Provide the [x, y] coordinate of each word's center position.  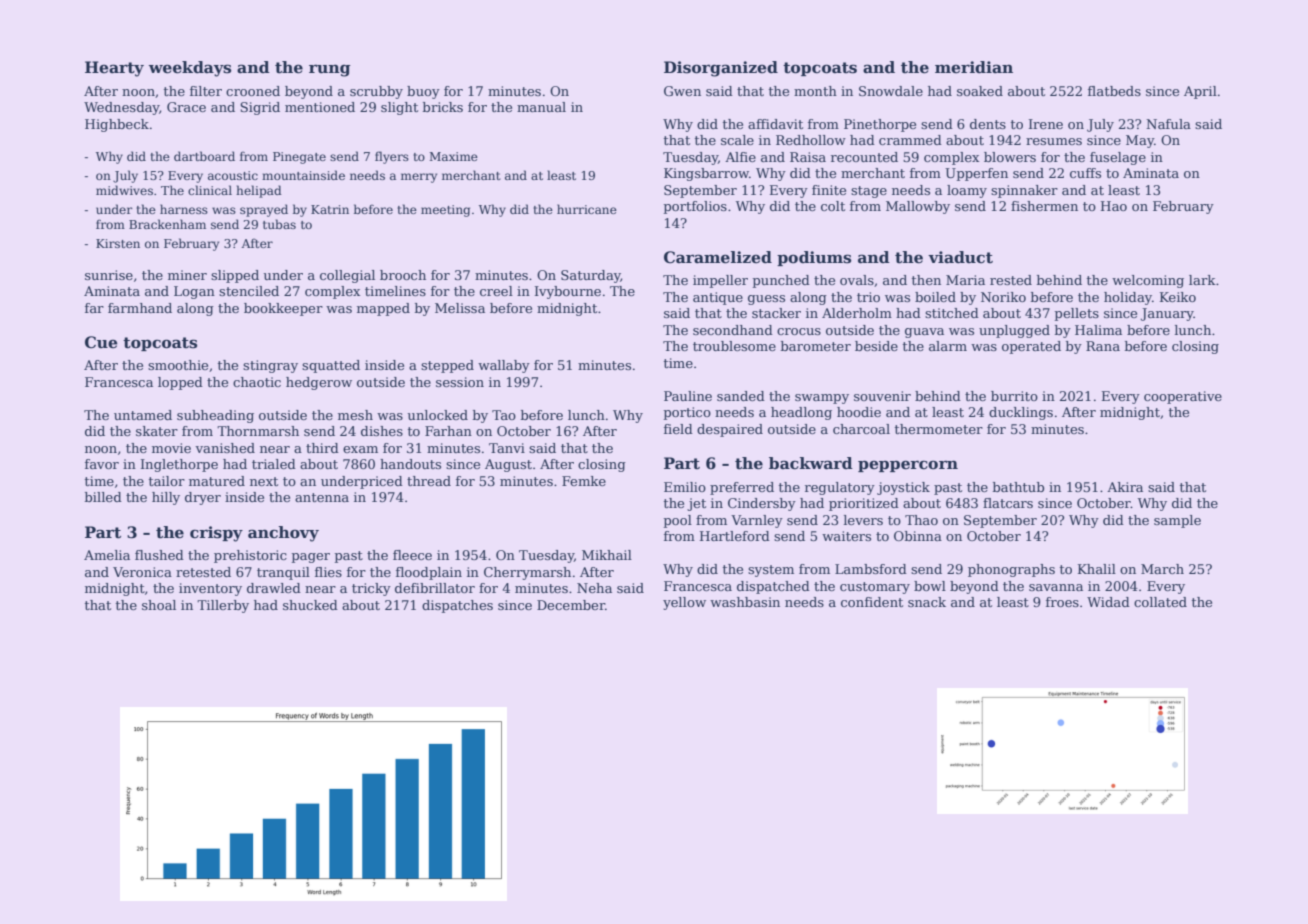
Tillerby [223, 606]
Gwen [682, 91]
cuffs [1085, 173]
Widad [1108, 602]
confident [872, 602]
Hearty [114, 69]
